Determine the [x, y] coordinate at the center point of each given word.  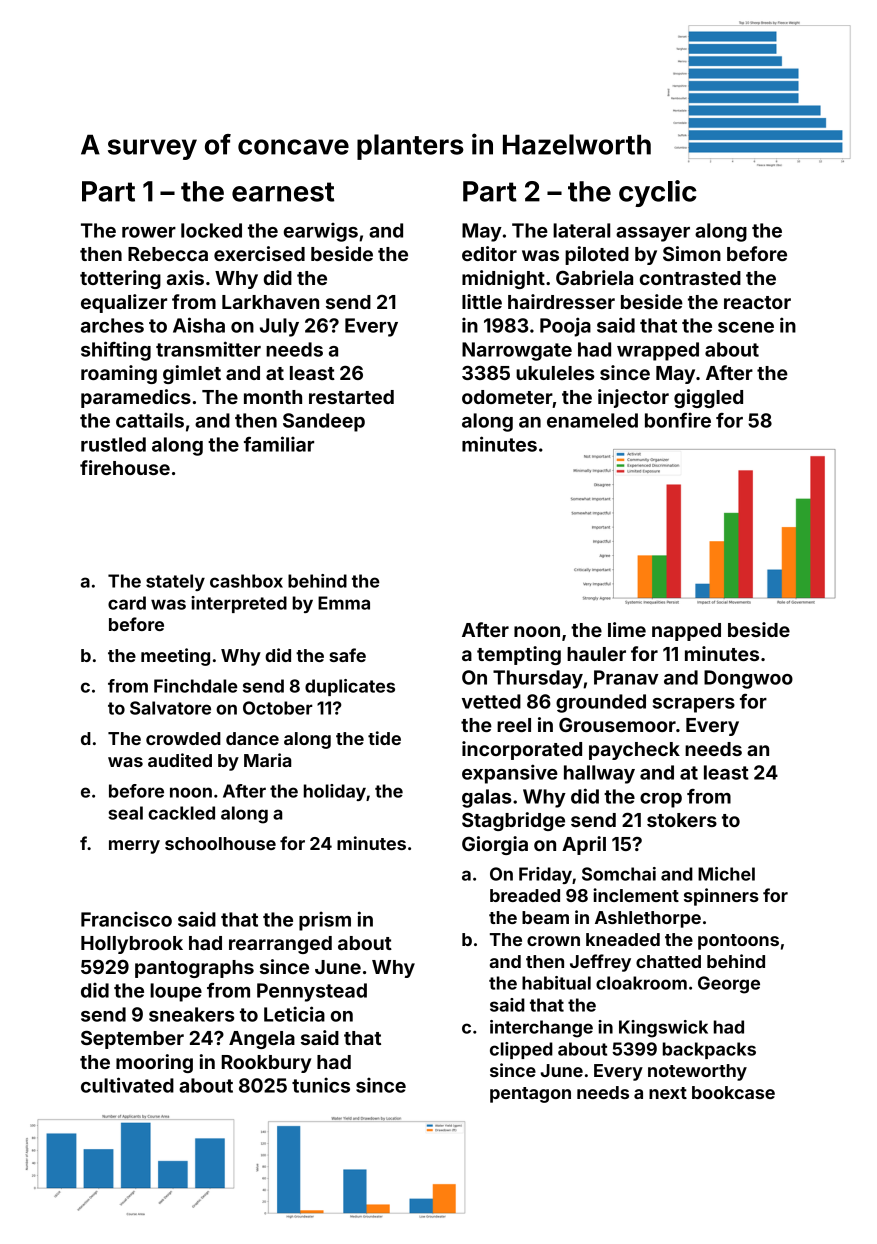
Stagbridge [513, 821]
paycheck [634, 751]
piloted [597, 255]
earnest [283, 192]
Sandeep [324, 422]
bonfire [678, 420]
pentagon [530, 1095]
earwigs [321, 232]
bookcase [733, 1092]
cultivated [127, 1085]
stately [175, 582]
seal [125, 813]
